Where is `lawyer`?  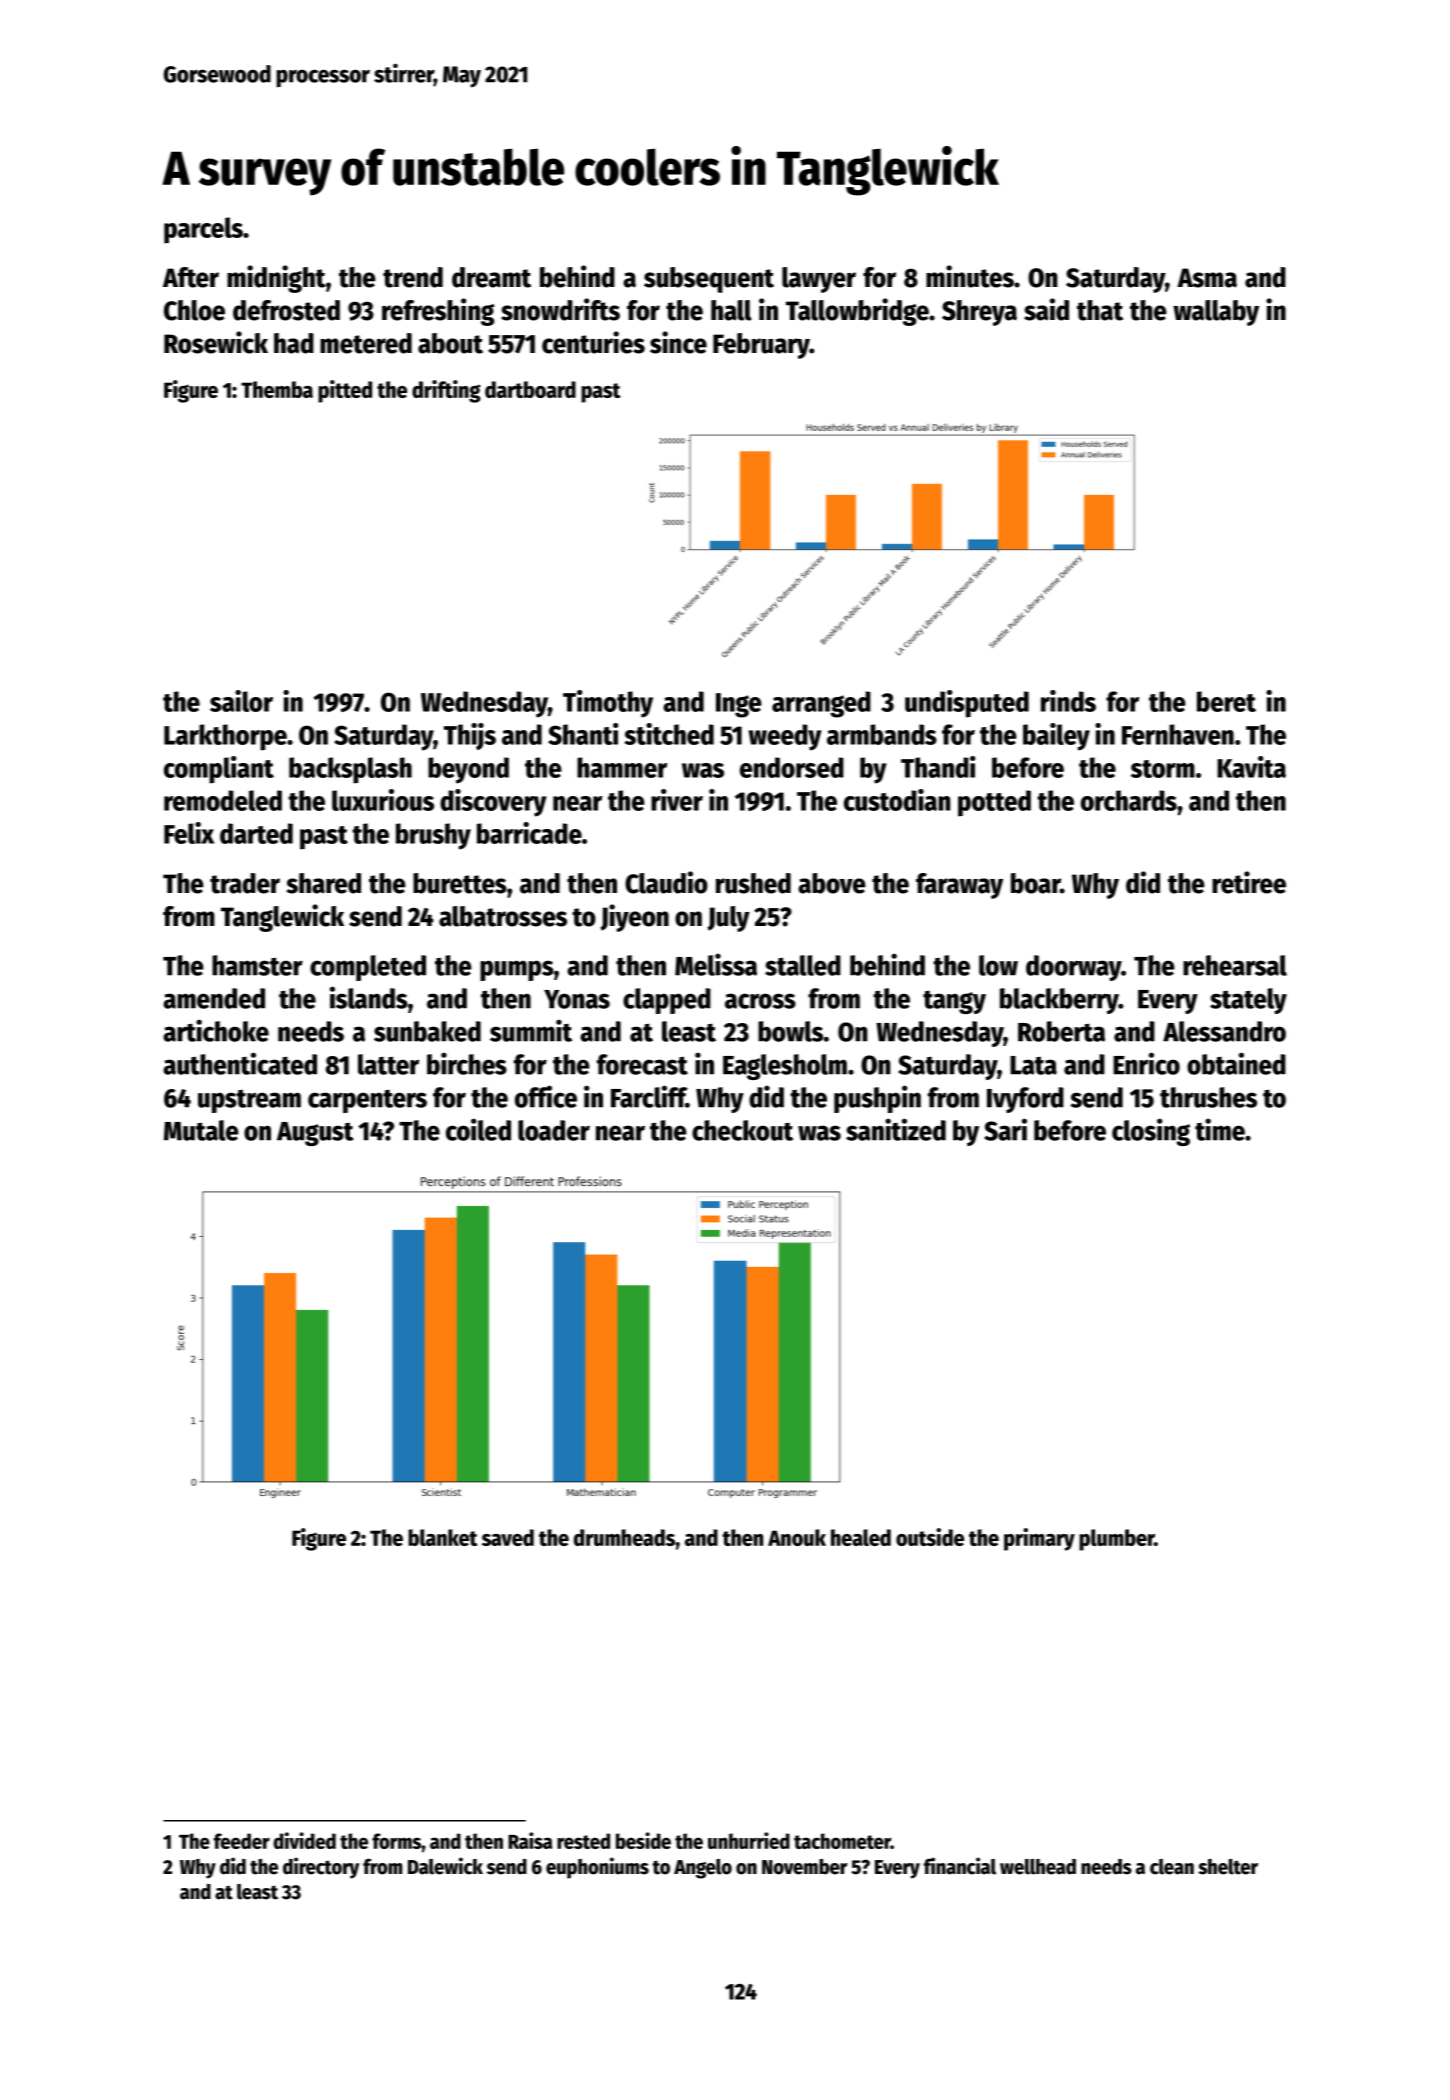
lawyer is located at coordinates (819, 280).
